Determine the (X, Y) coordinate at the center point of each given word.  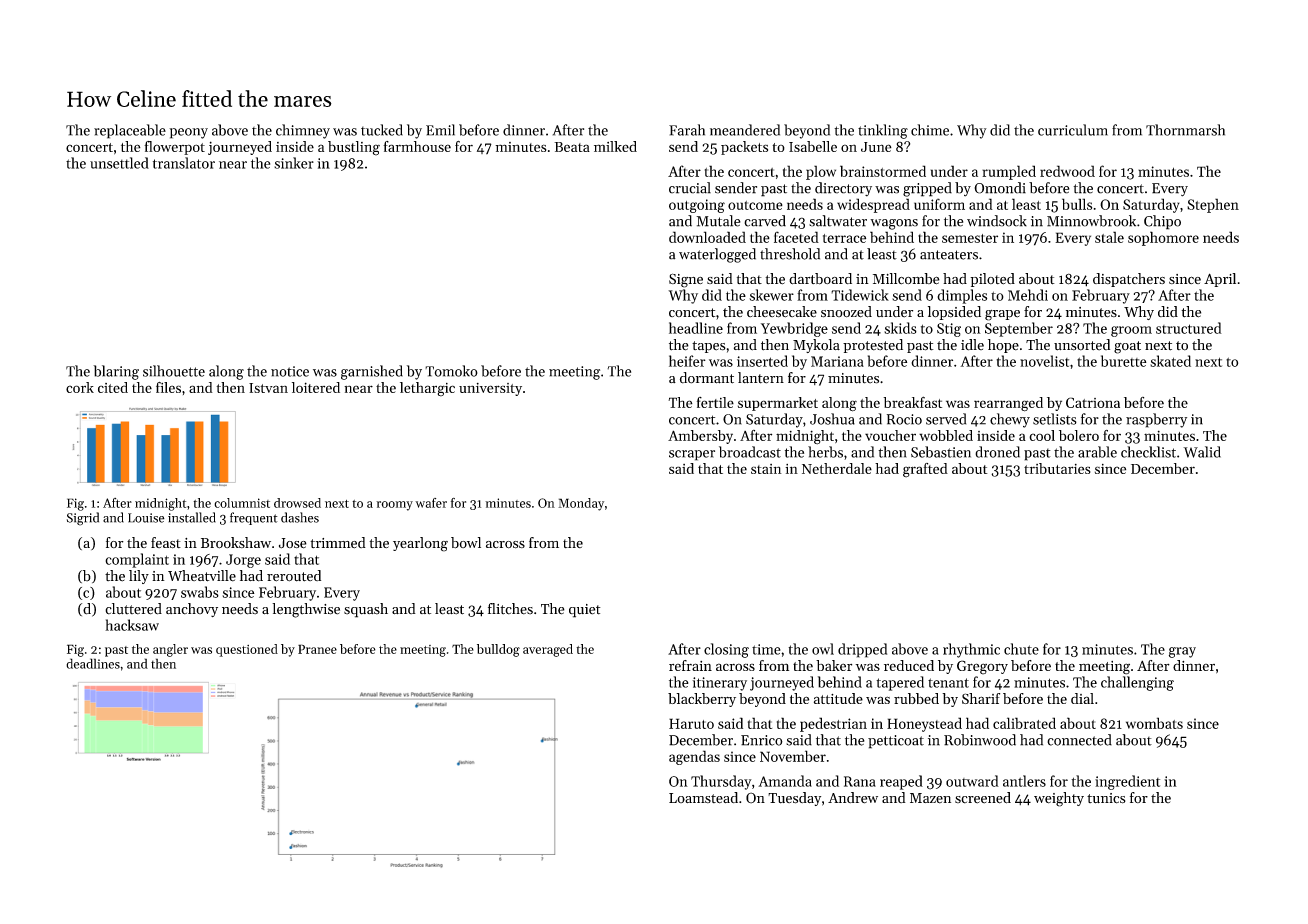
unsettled (119, 163)
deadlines (93, 663)
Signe (686, 280)
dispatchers (1129, 280)
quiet (585, 611)
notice (290, 371)
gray (1182, 652)
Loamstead (703, 798)
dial (1082, 698)
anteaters (949, 255)
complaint (137, 560)
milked (615, 146)
